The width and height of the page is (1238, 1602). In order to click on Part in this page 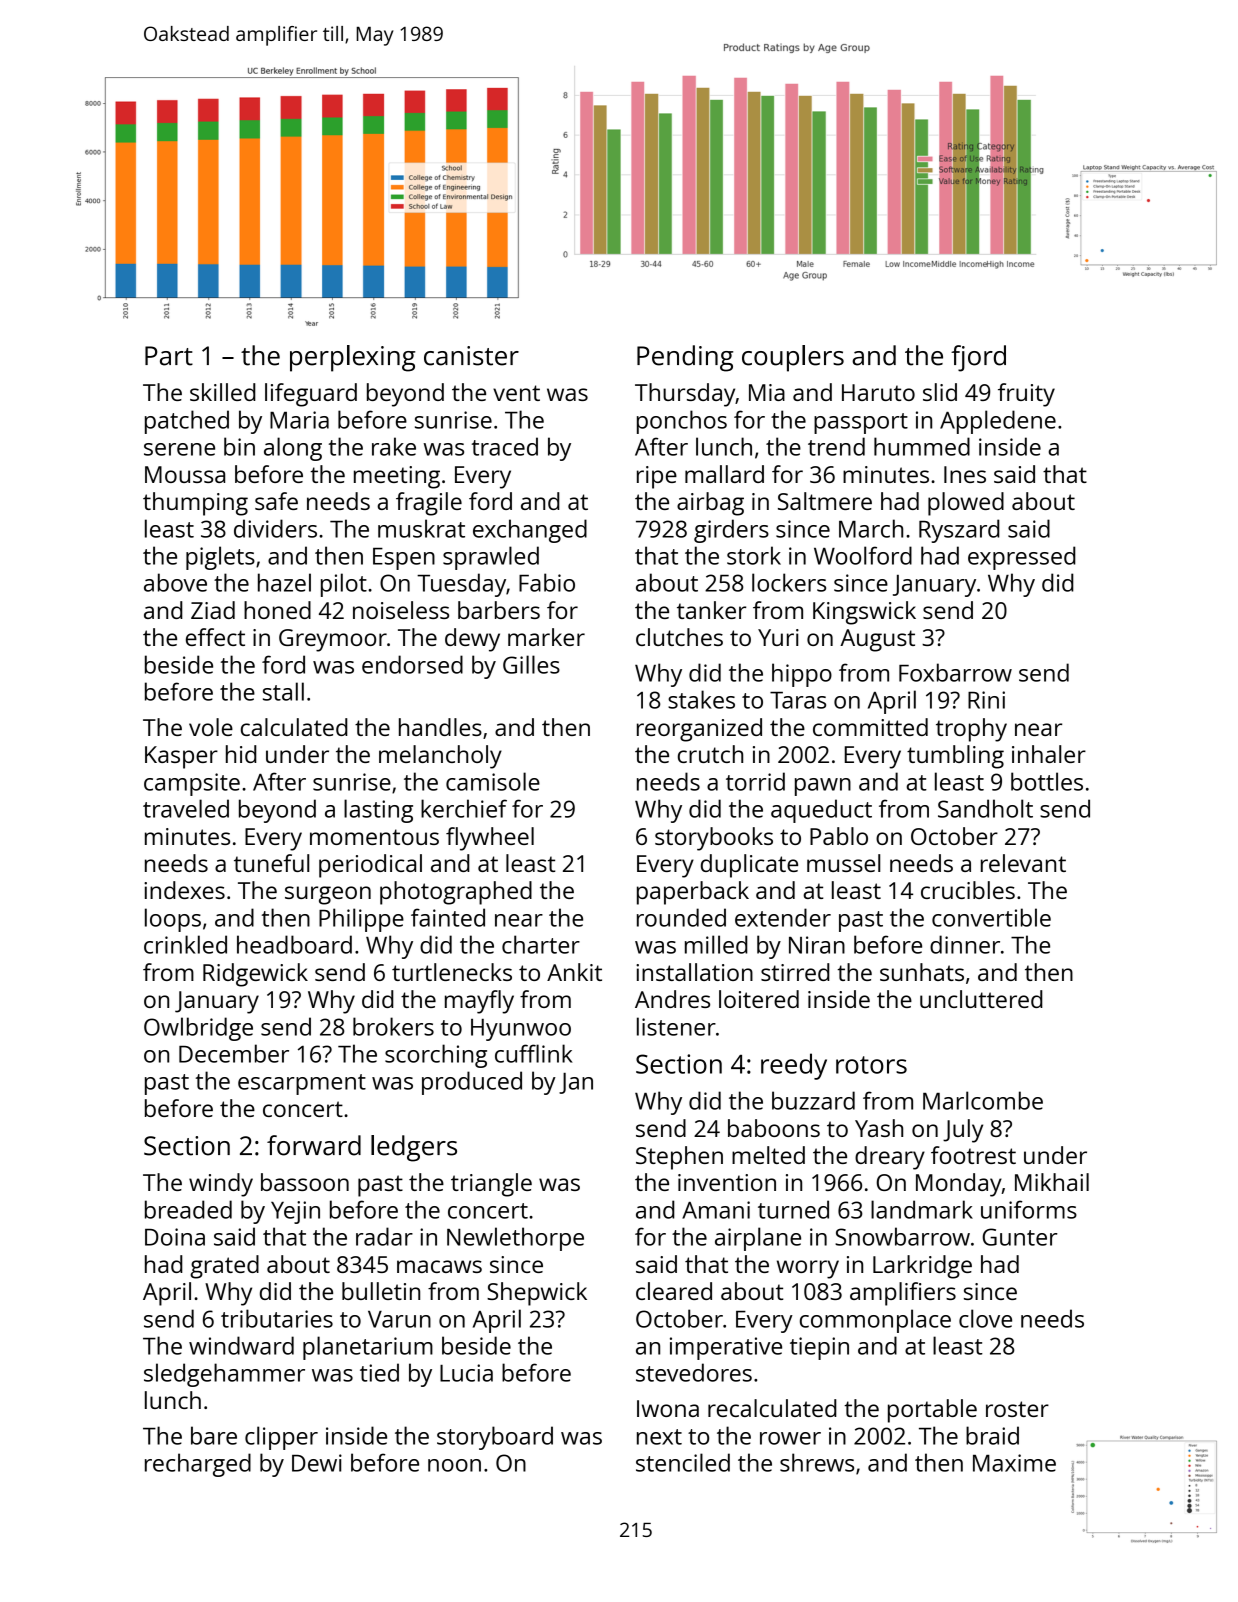, I will do `click(169, 356)`.
